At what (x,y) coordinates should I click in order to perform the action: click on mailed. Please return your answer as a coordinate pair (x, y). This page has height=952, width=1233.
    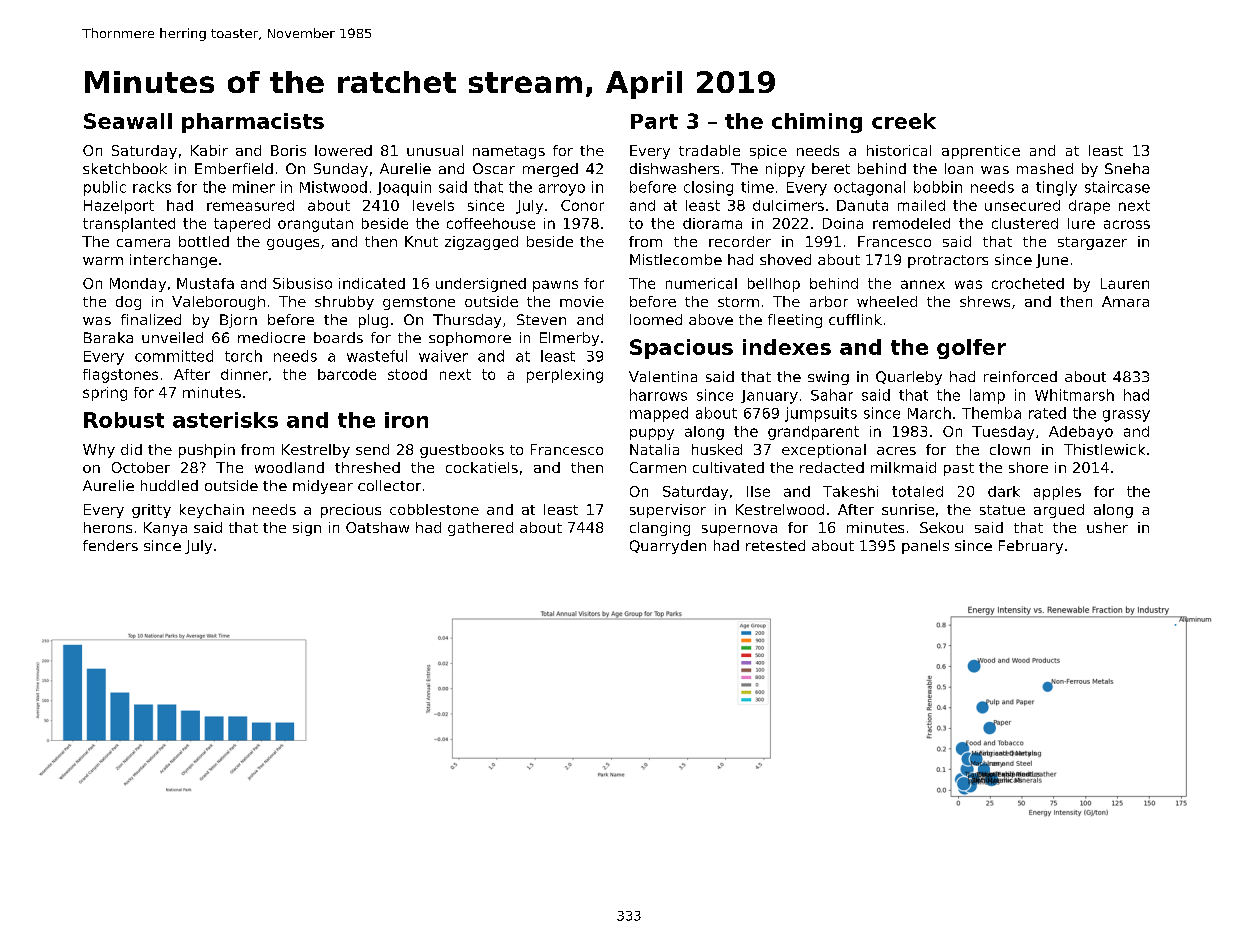
    Looking at the image, I should click on (921, 205).
